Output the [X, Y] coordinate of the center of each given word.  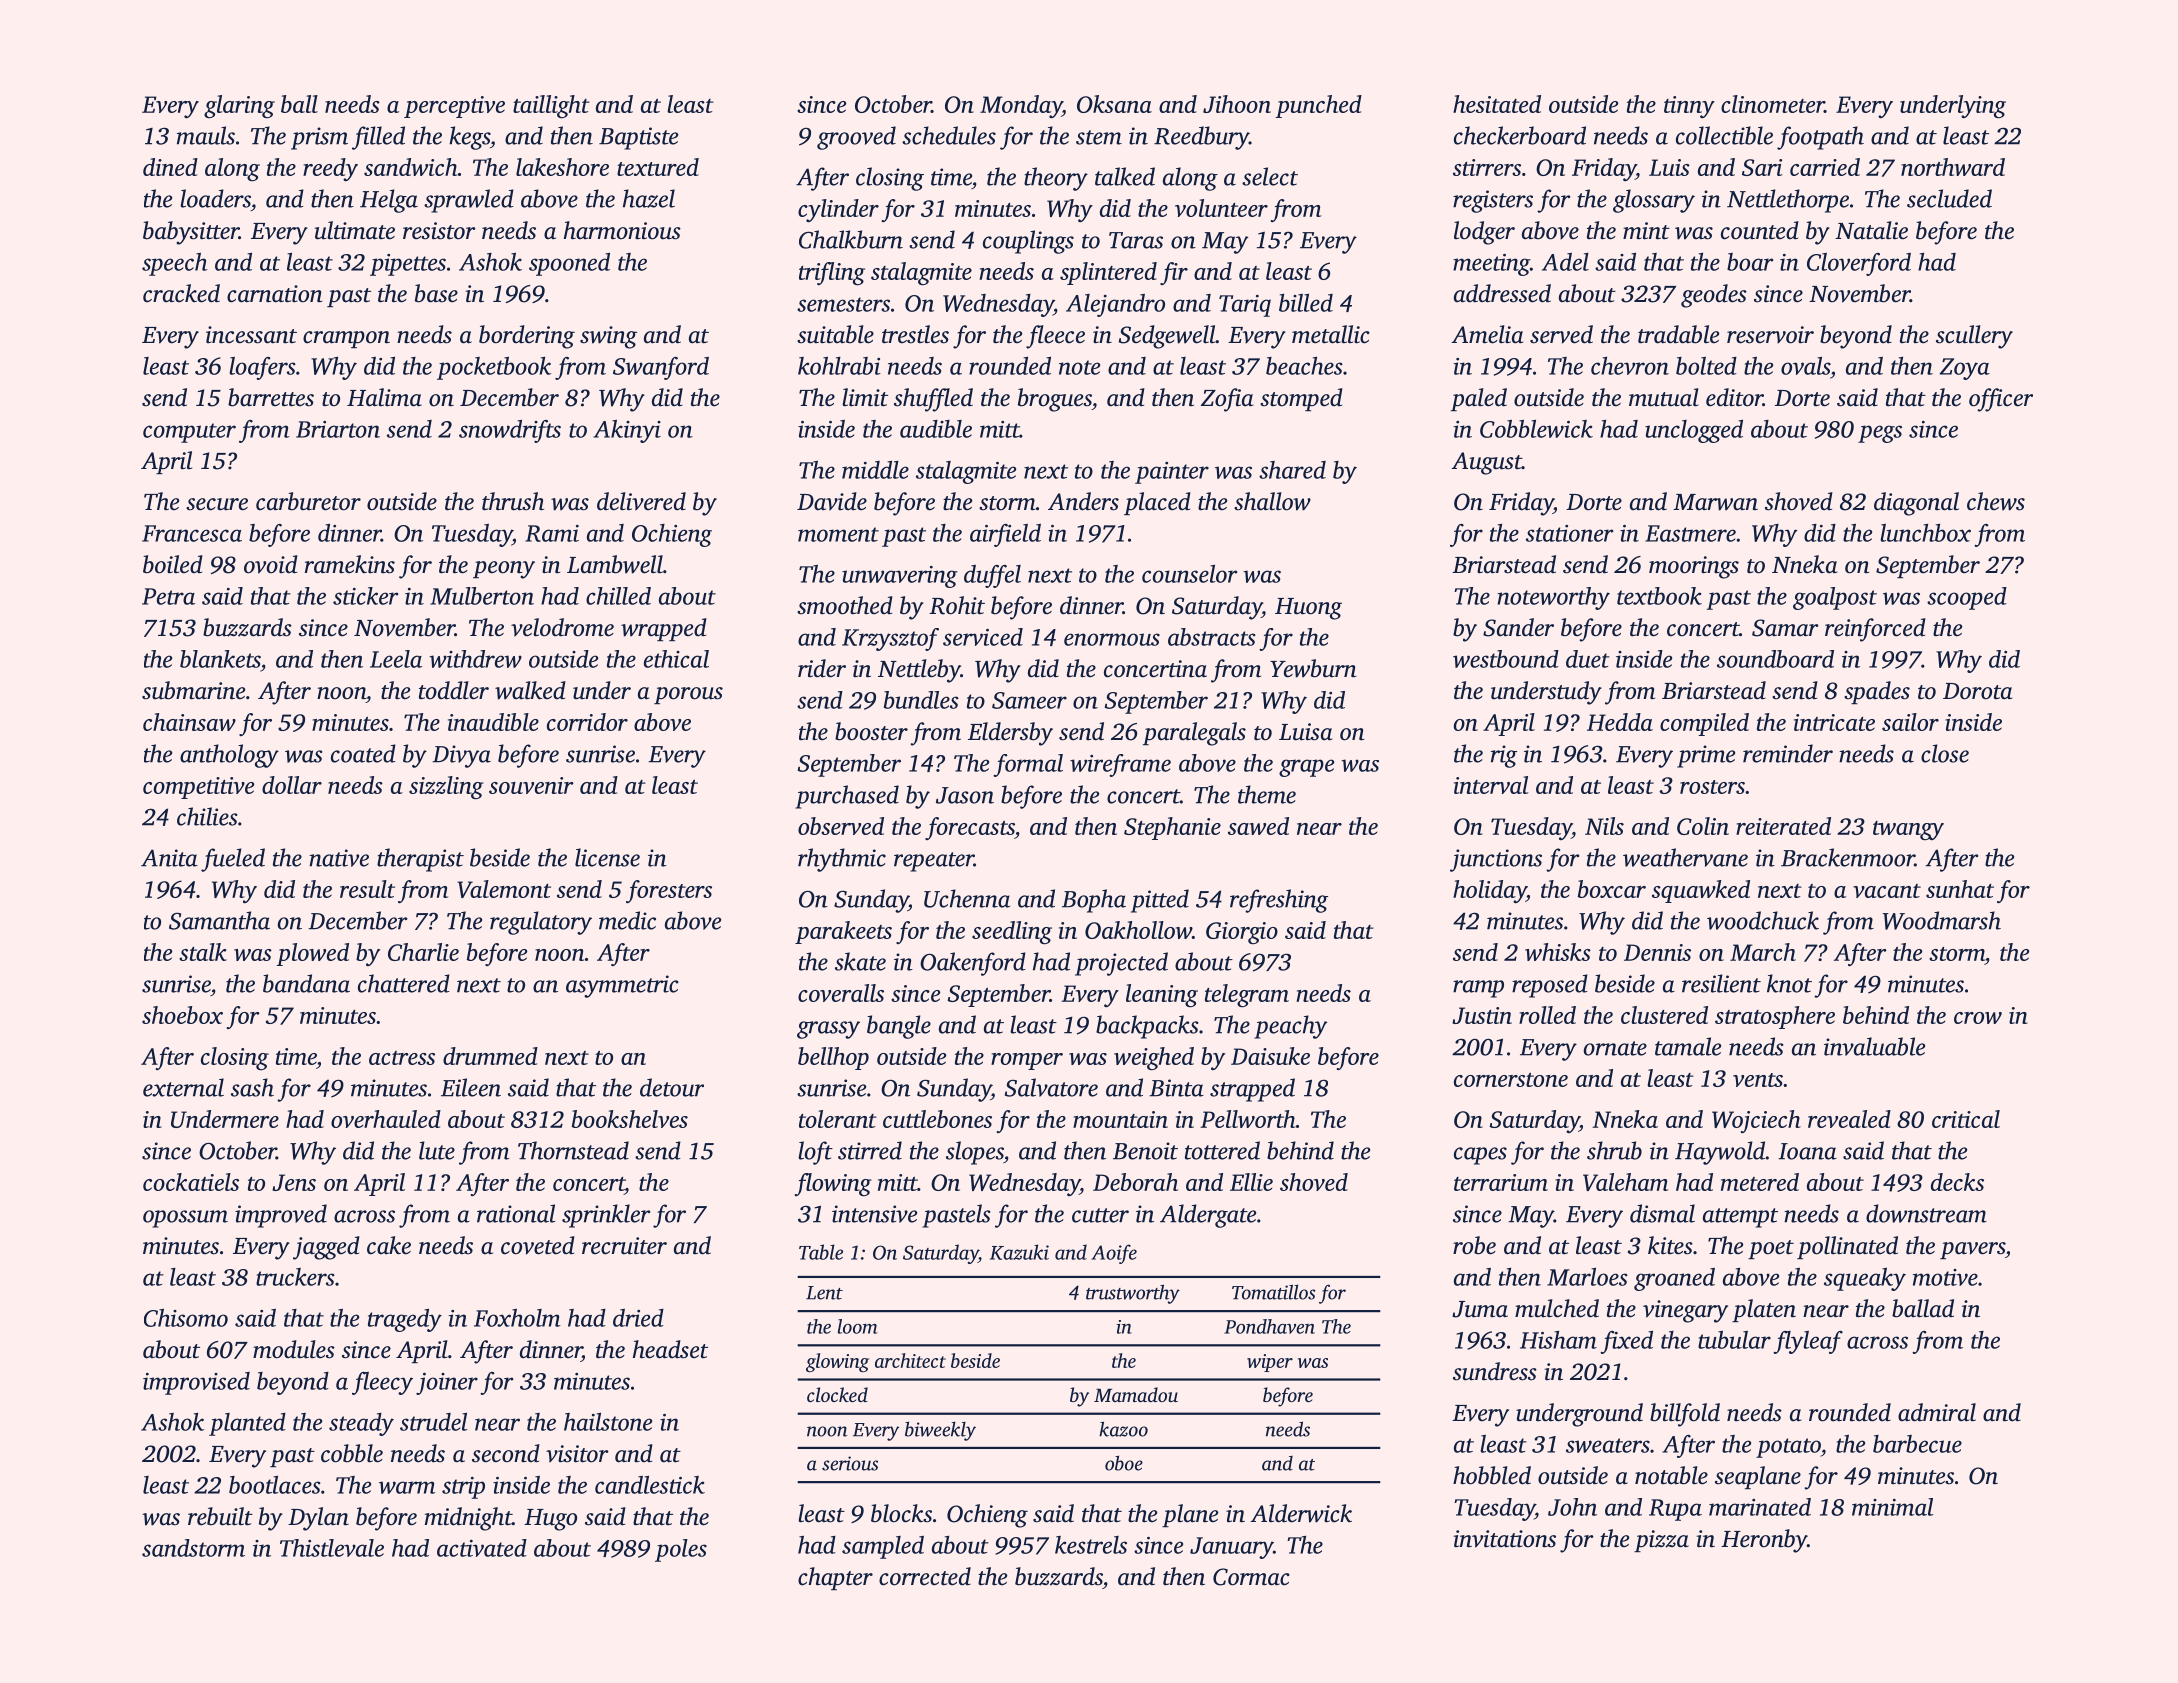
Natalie [1871, 230]
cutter [1100, 1215]
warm [407, 1487]
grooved [856, 138]
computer [189, 433]
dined [170, 167]
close [1945, 753]
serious [850, 1463]
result [367, 889]
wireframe [1120, 765]
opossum [185, 1219]
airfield [1005, 535]
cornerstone [1511, 1080]
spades [1877, 692]
